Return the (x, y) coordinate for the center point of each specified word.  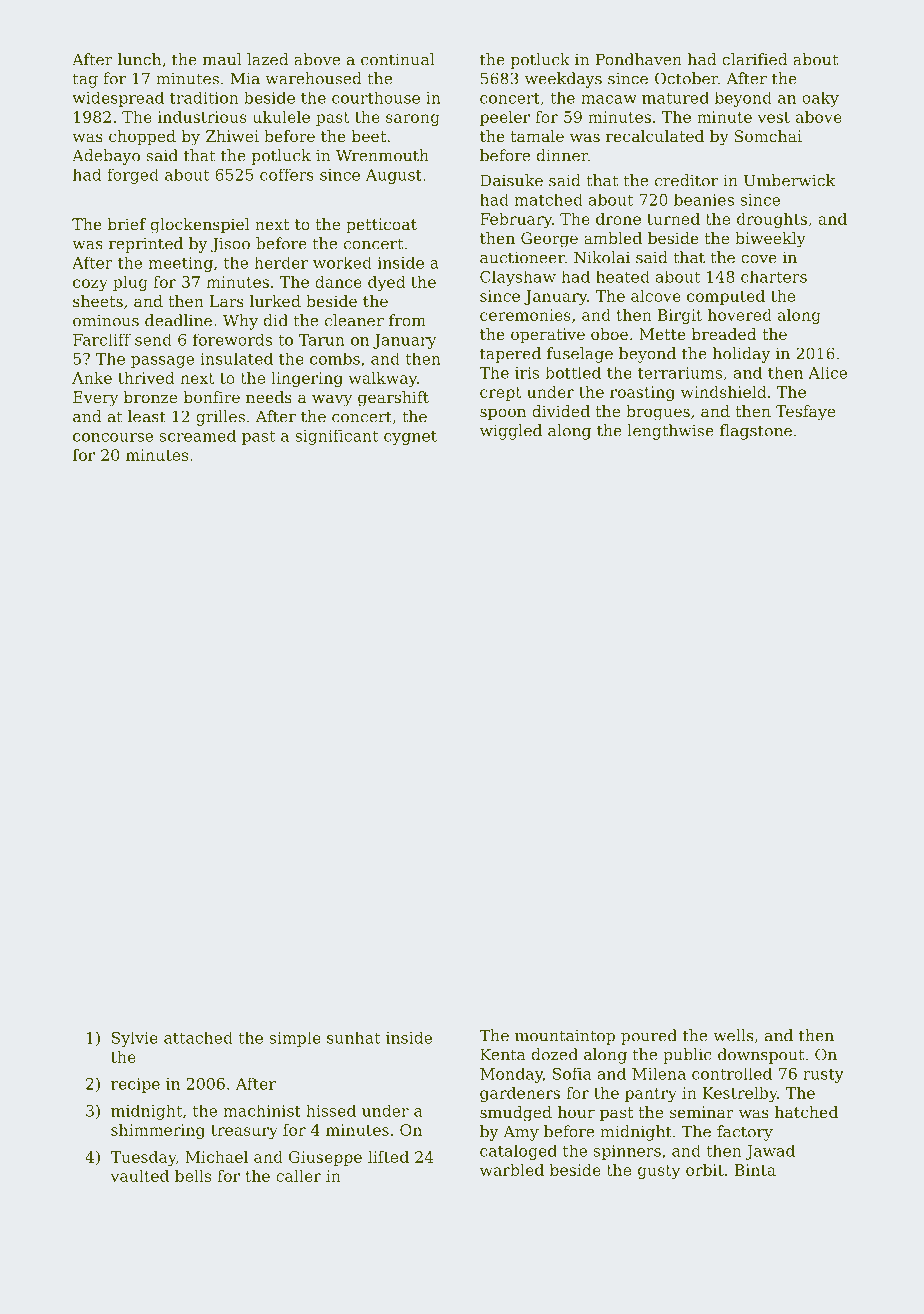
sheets (98, 301)
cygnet (410, 438)
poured (649, 1037)
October (686, 78)
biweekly (770, 240)
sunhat (353, 1037)
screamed (198, 436)
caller (298, 1176)
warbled (512, 1170)
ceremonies (525, 315)
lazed (267, 59)
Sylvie (135, 1039)
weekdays (563, 80)
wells (733, 1035)
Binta (755, 1170)
